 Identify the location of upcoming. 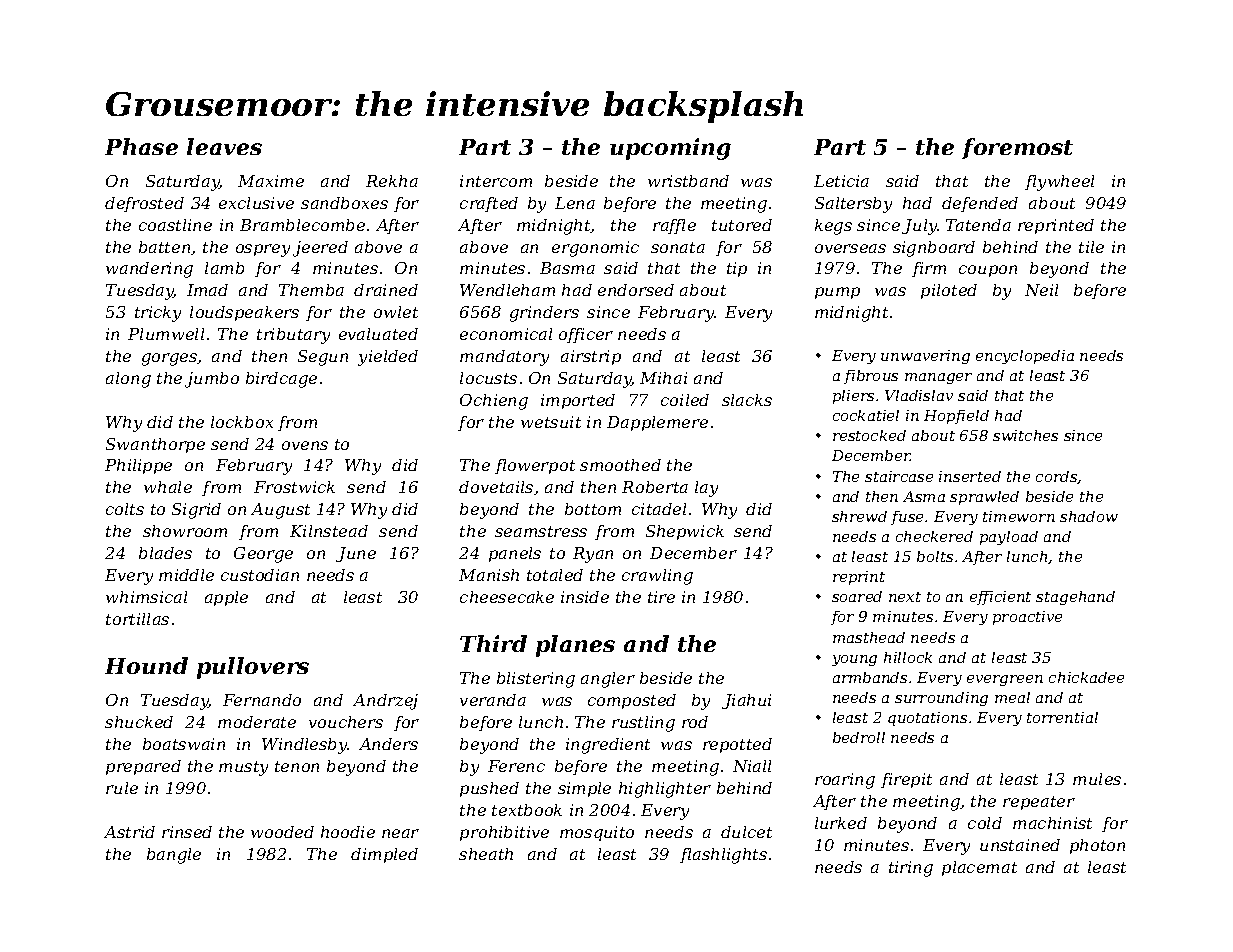
(670, 149).
